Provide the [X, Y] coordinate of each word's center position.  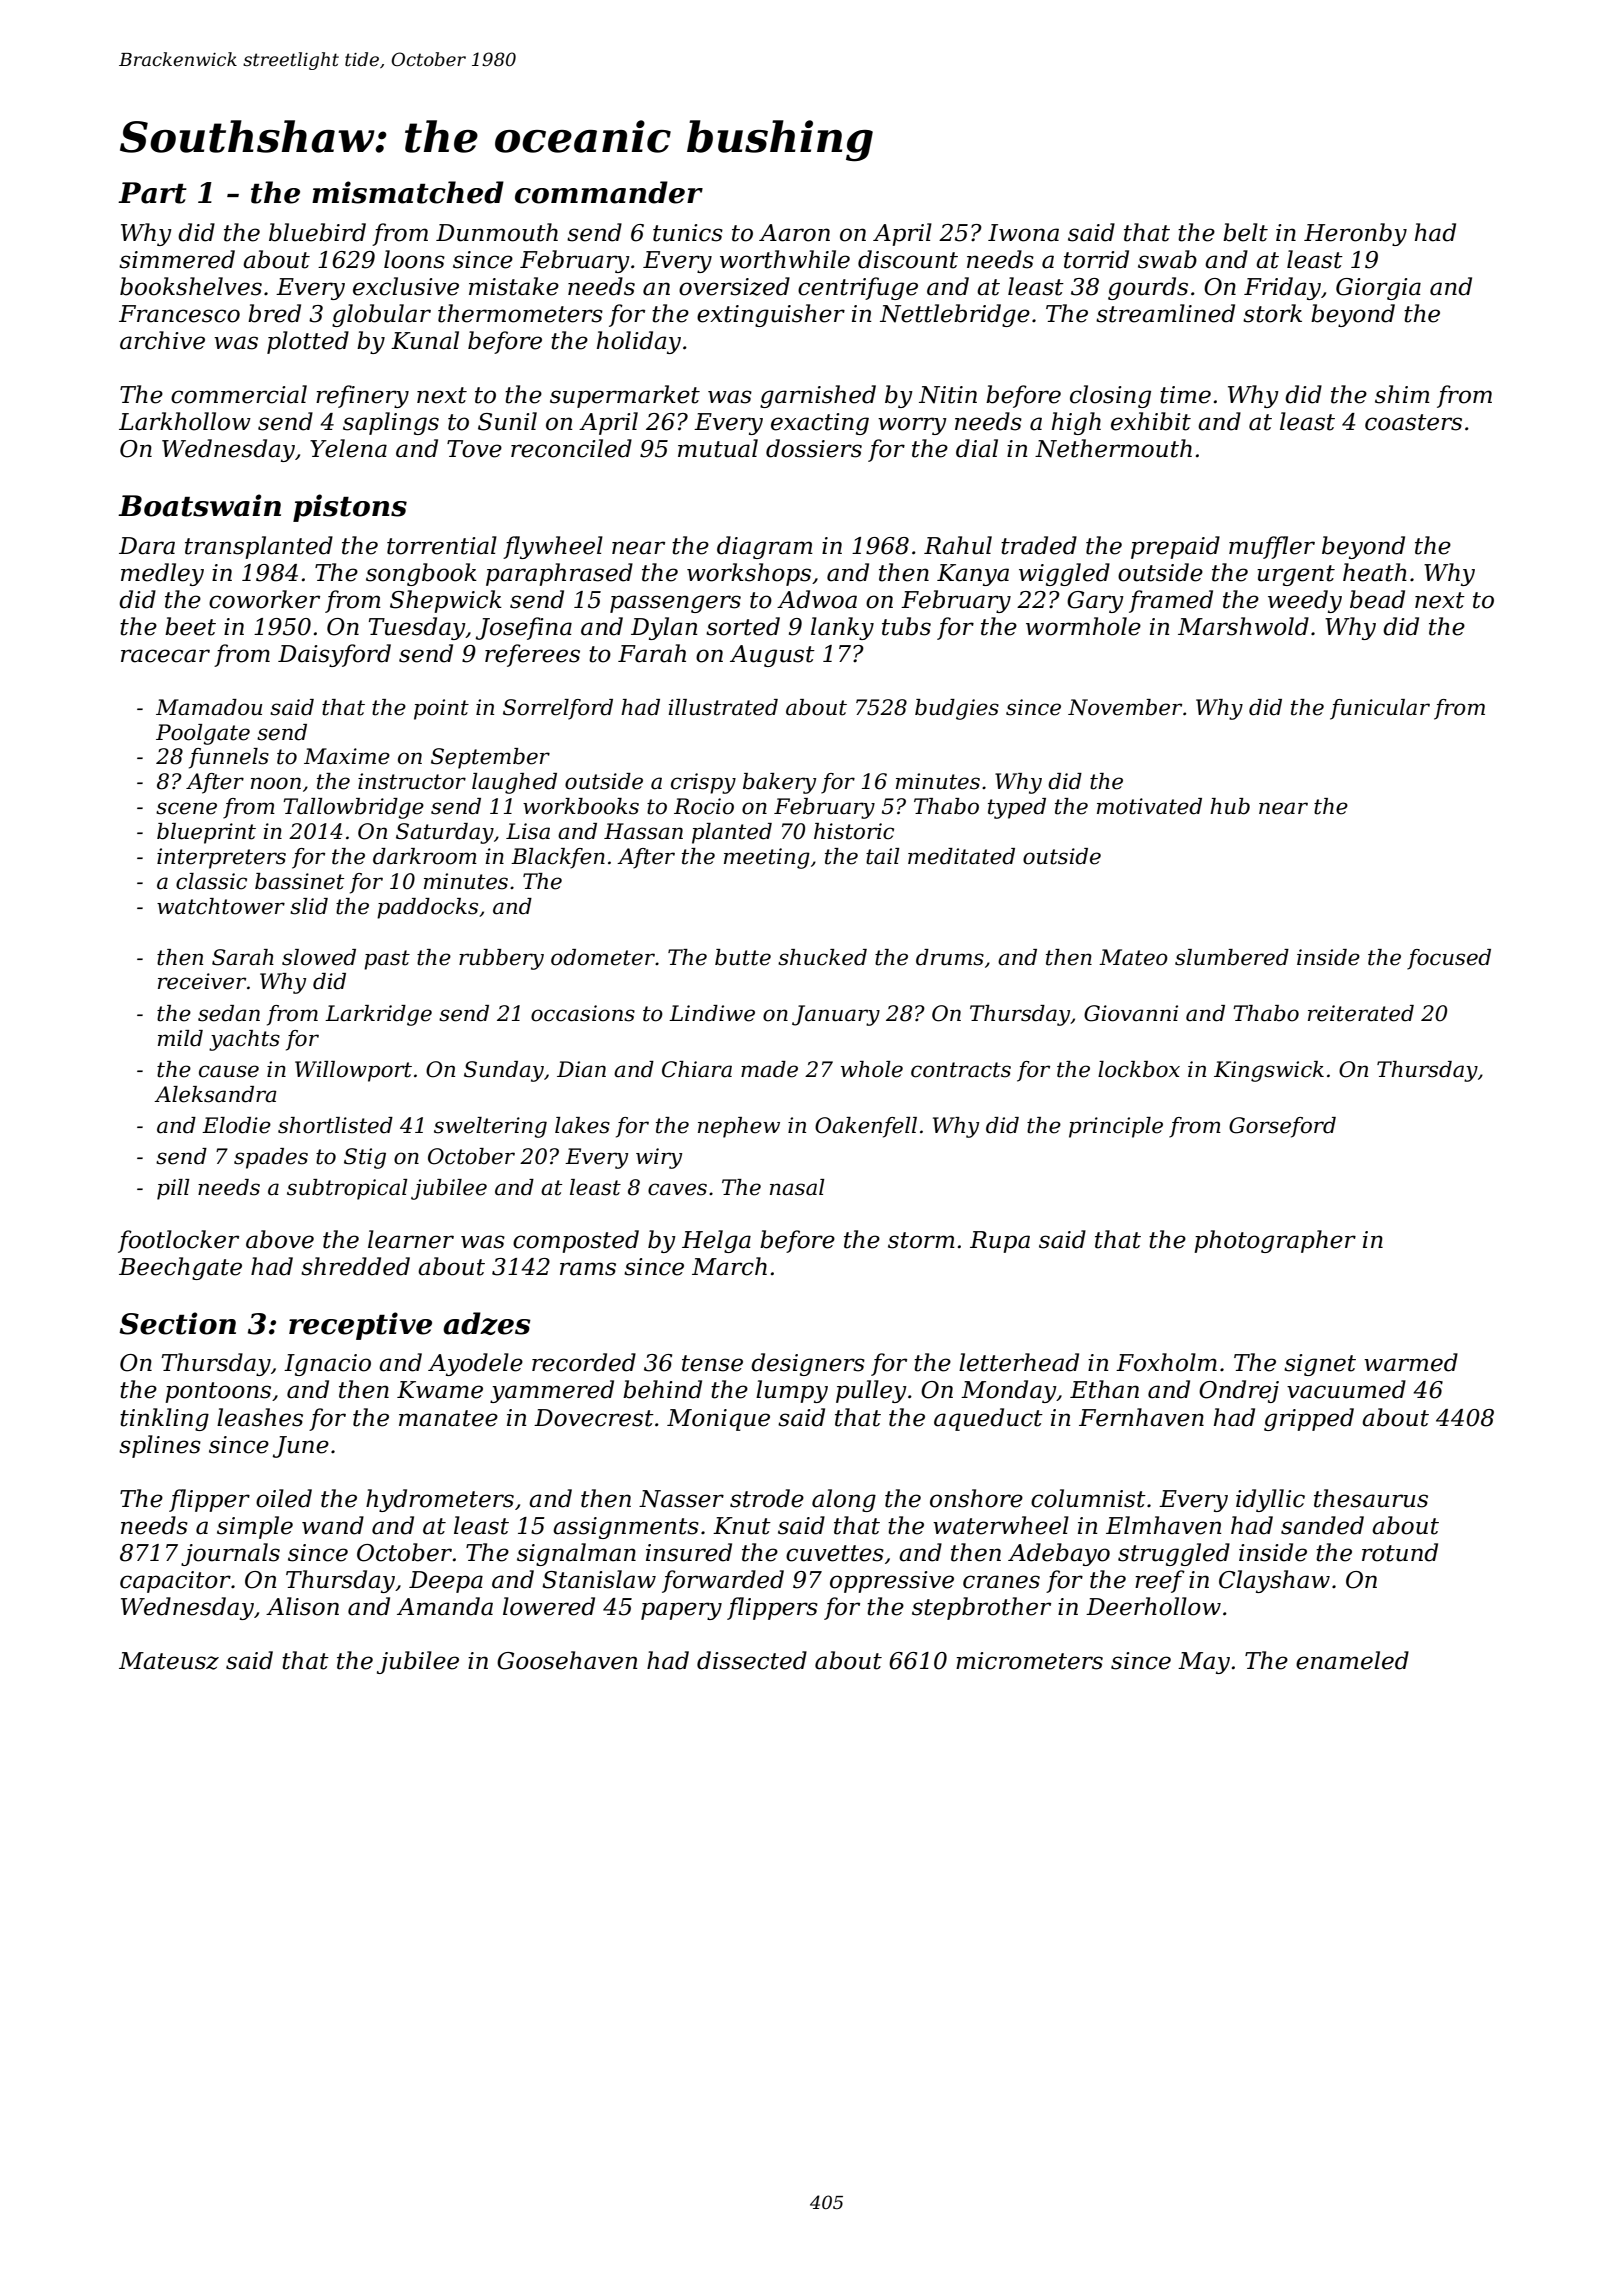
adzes [487, 1323]
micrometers [1029, 1661]
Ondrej [1239, 1391]
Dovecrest [594, 1418]
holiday [639, 342]
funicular [1380, 709]
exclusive [406, 286]
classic [211, 881]
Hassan [643, 831]
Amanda [445, 1606]
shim [1402, 394]
